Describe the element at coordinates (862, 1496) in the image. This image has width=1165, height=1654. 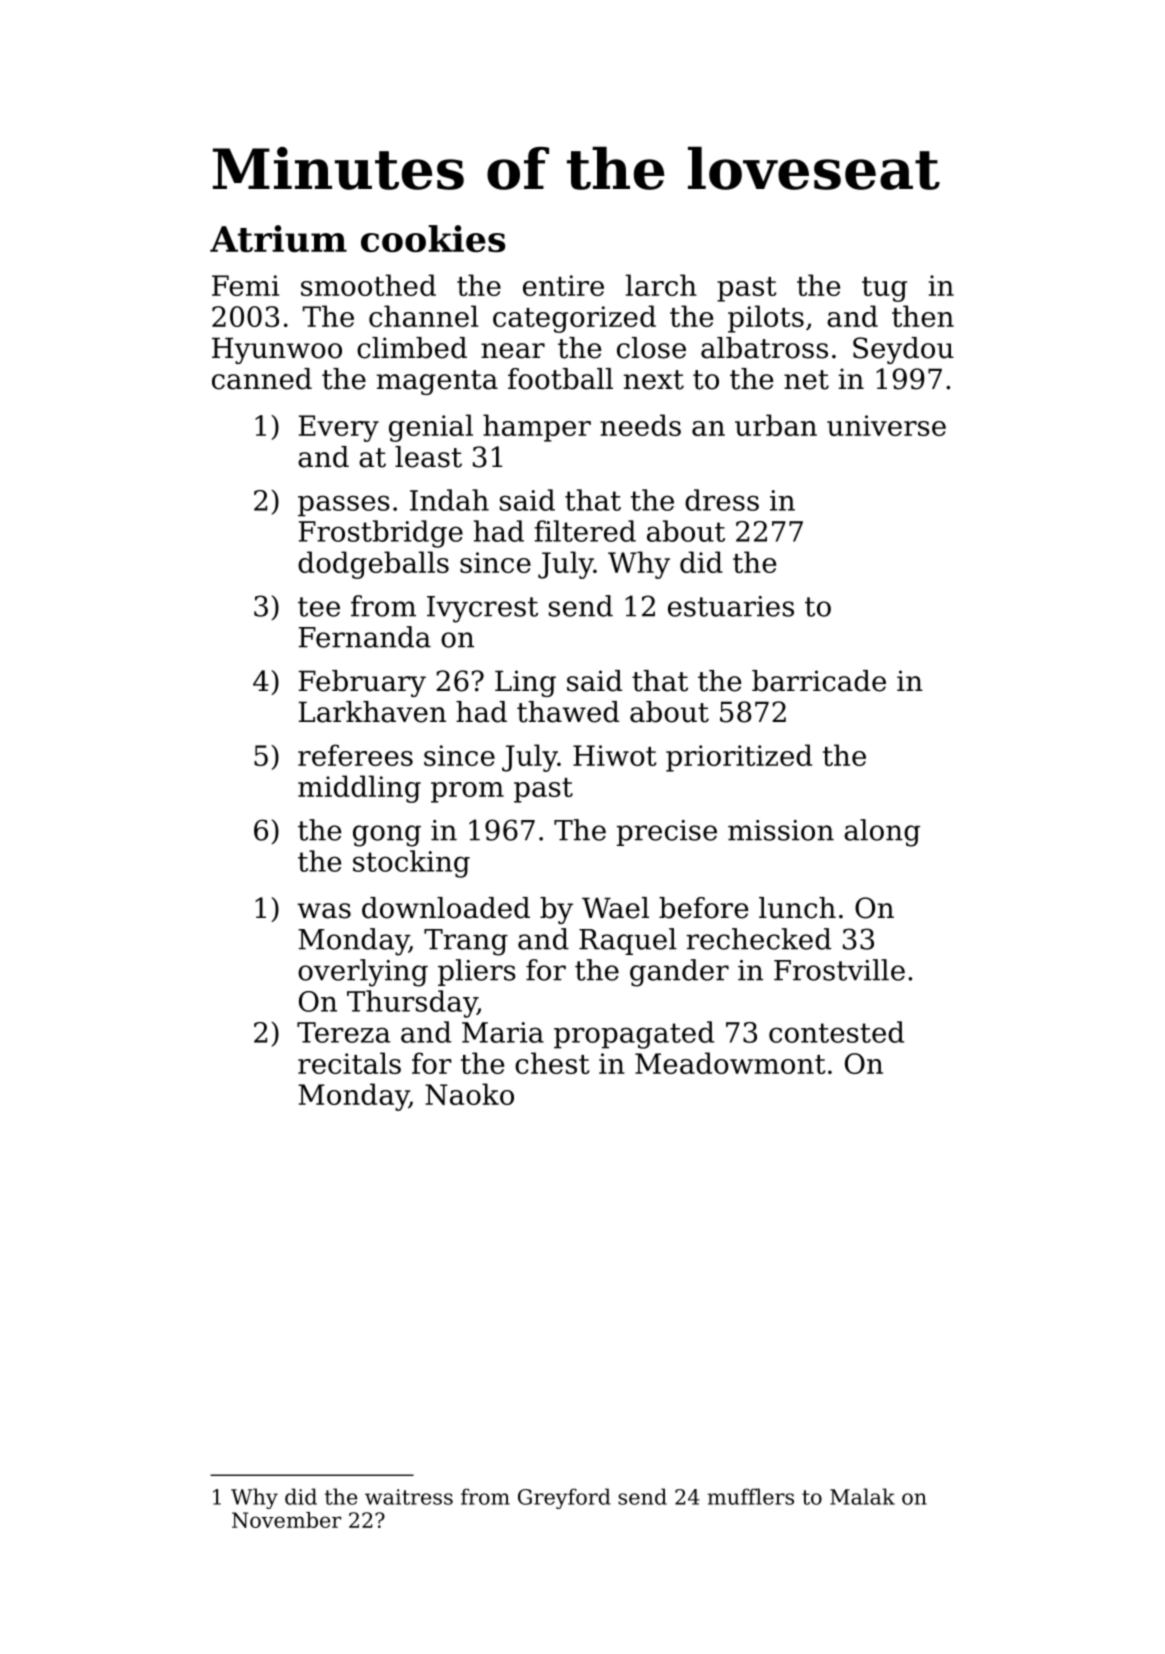
I see `Malak` at that location.
